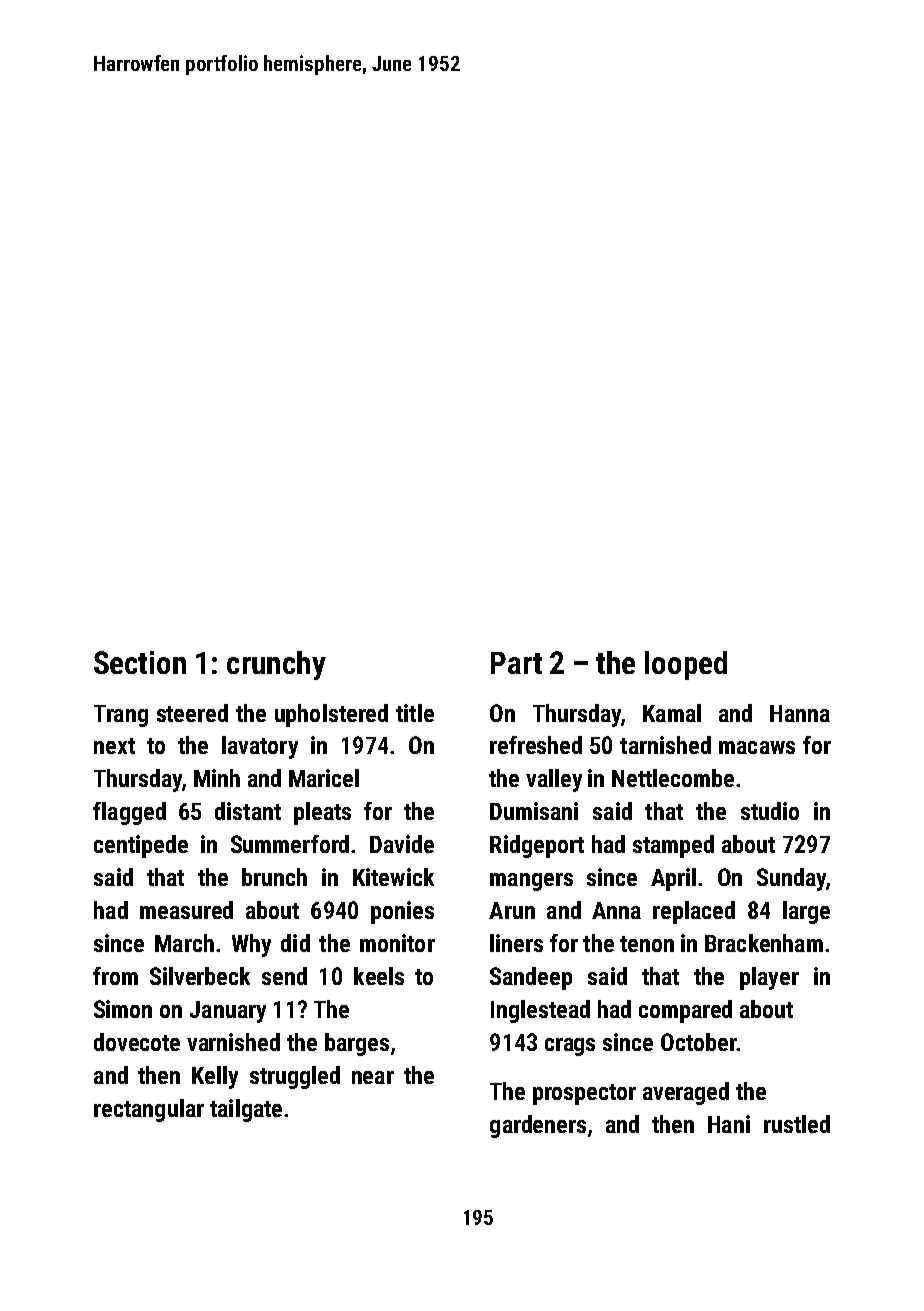 The image size is (924, 1311). I want to click on player, so click(769, 978).
